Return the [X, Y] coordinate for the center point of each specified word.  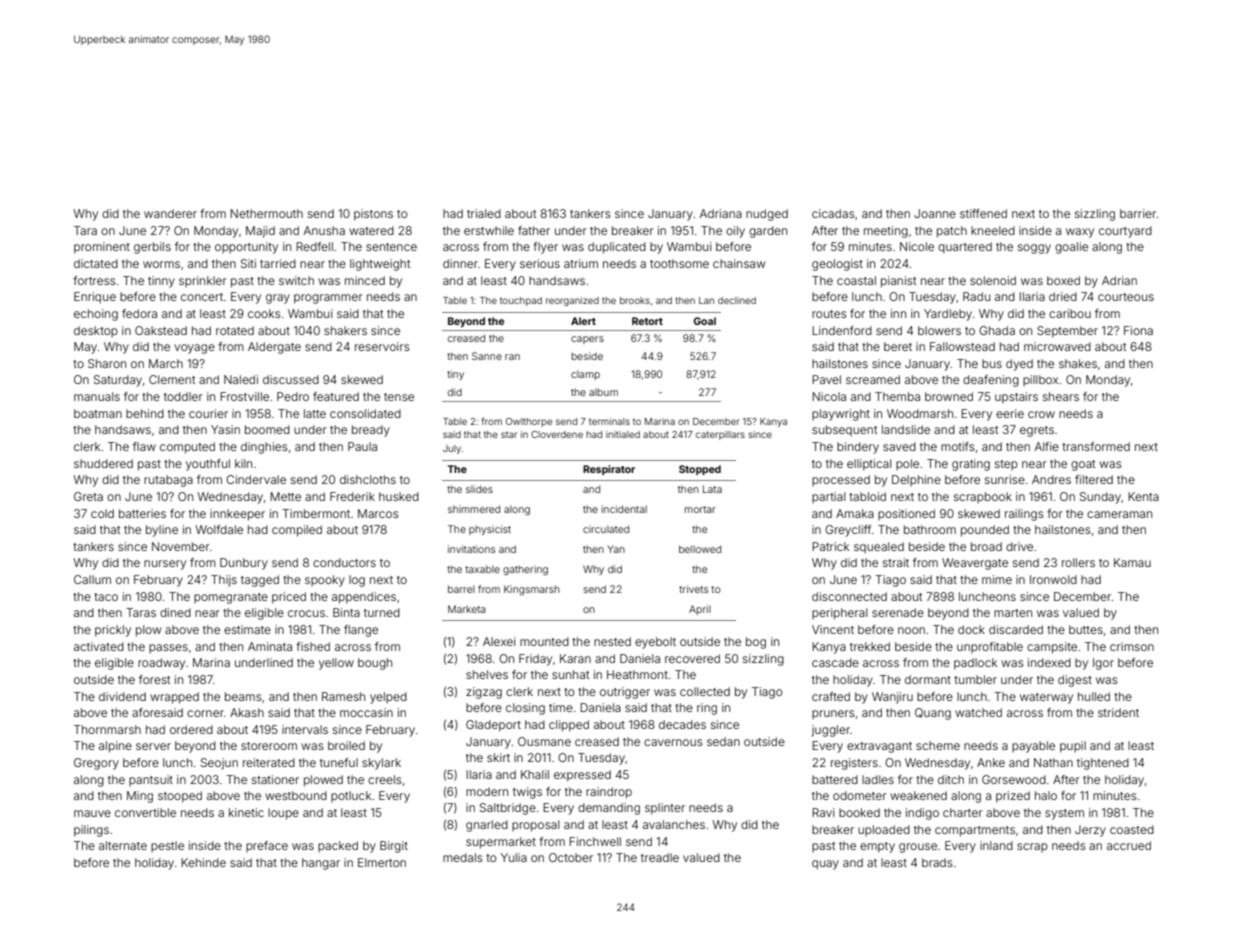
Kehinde [203, 862]
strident [1118, 712]
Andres [1051, 479]
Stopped [700, 470]
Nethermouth [266, 213]
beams [243, 696]
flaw [144, 446]
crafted [831, 696]
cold [102, 513]
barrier [1138, 213]
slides [479, 489]
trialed [484, 213]
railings [1024, 515]
